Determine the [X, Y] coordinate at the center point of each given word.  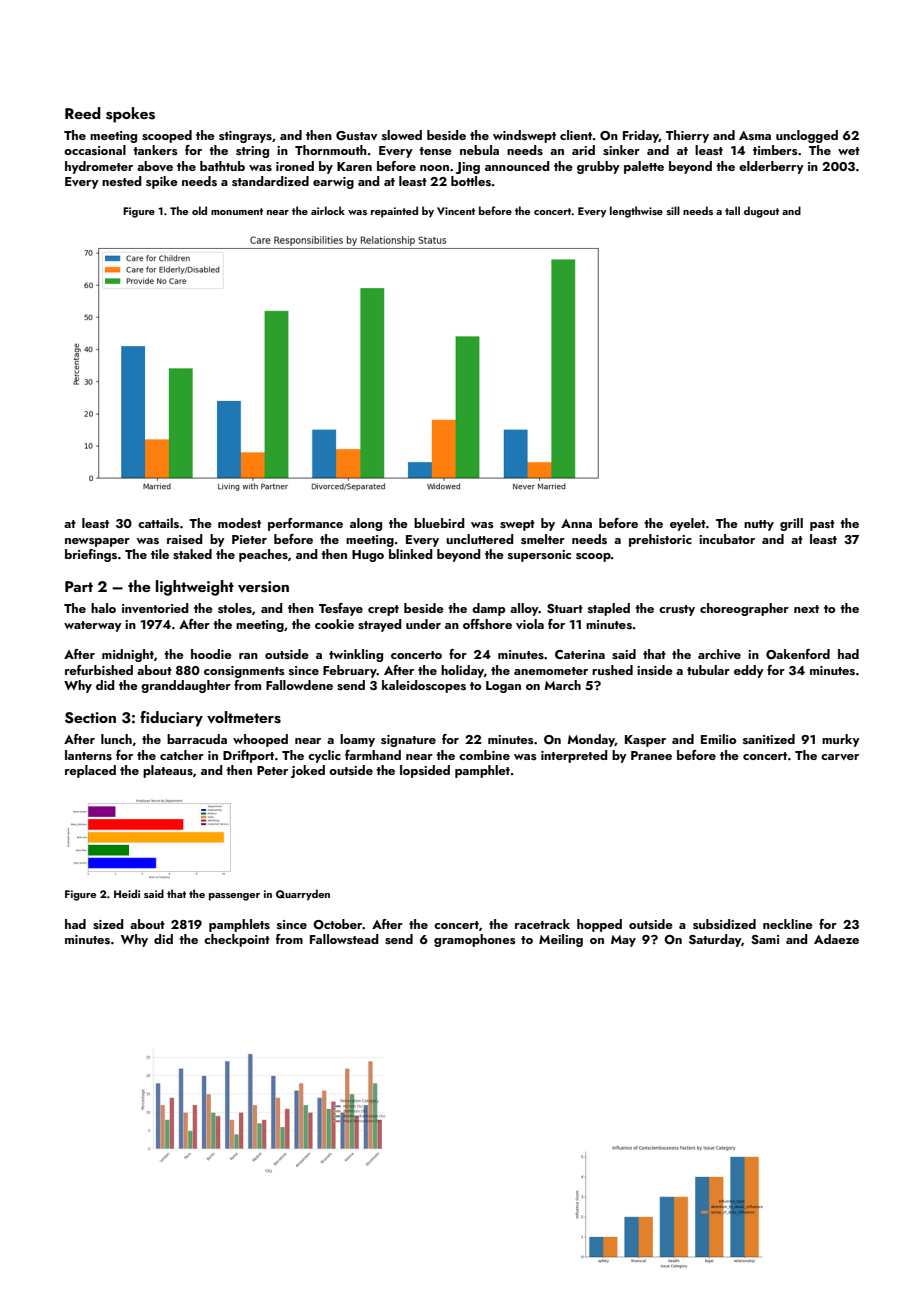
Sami [765, 939]
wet [849, 151]
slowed [402, 135]
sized [108, 924]
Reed [83, 113]
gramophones [475, 940]
